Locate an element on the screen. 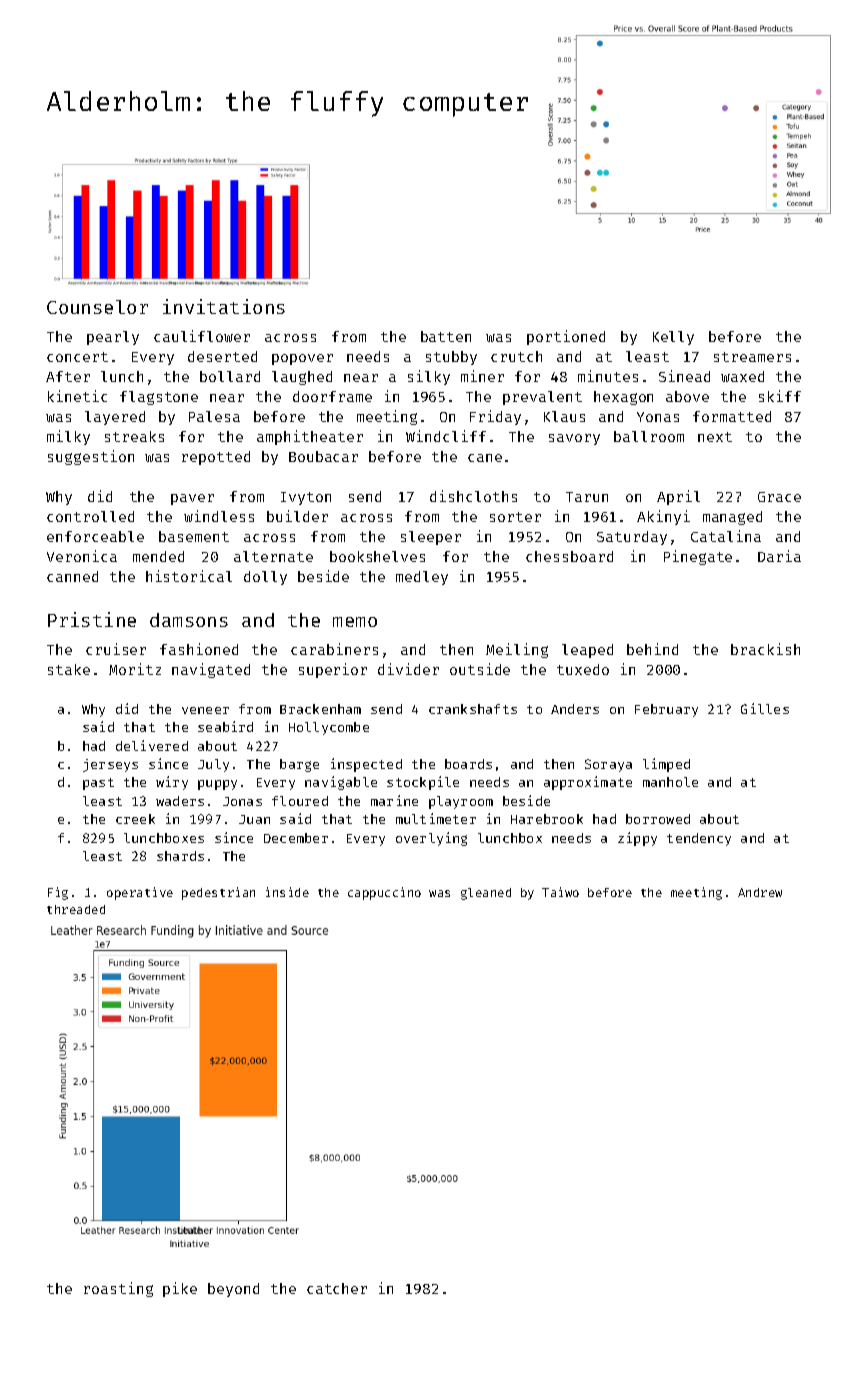  Andrew is located at coordinates (760, 892).
